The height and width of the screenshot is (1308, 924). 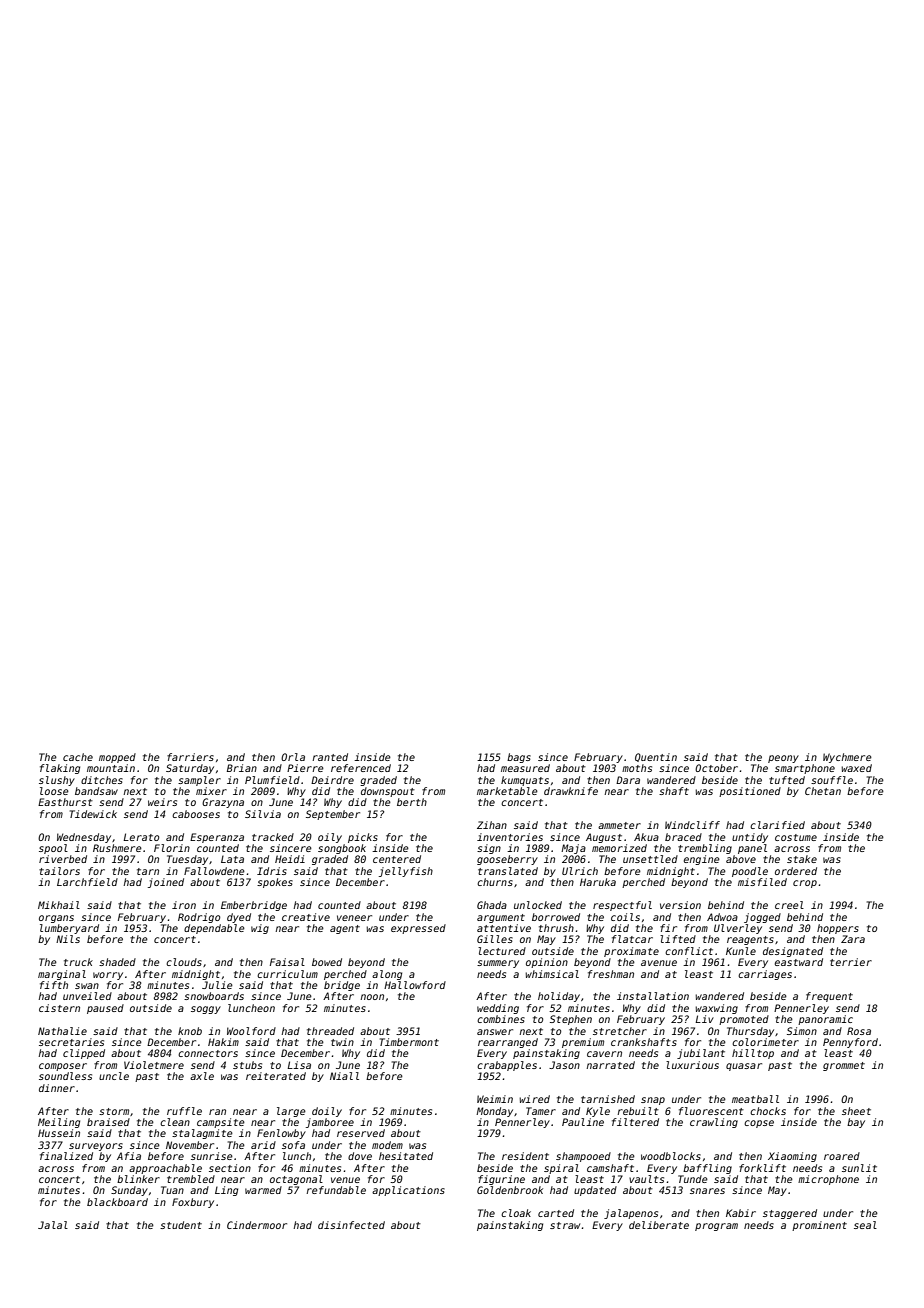 What do you see at coordinates (755, 1099) in the screenshot?
I see `meatball` at bounding box center [755, 1099].
